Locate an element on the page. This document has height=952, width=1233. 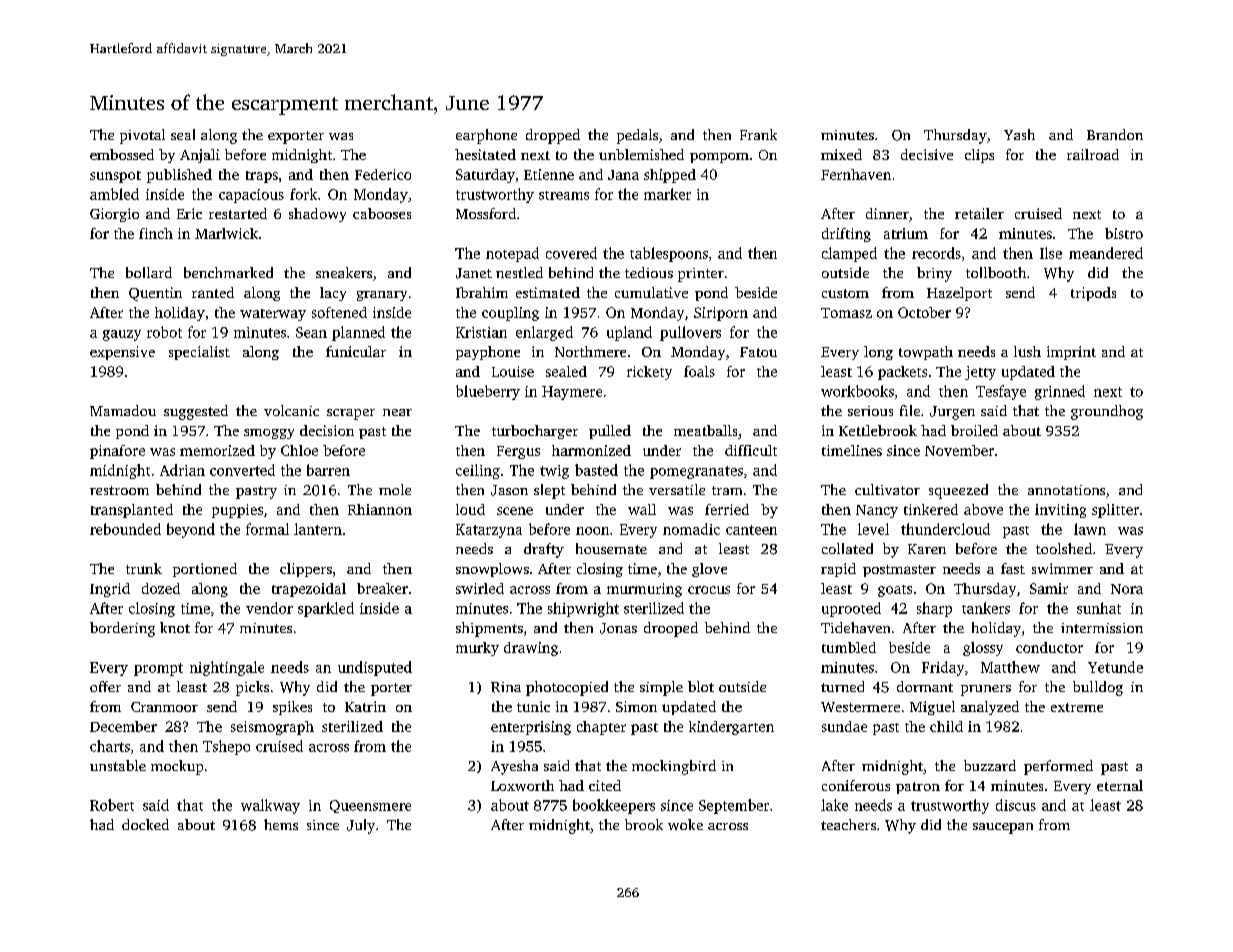
difficult is located at coordinates (751, 450).
